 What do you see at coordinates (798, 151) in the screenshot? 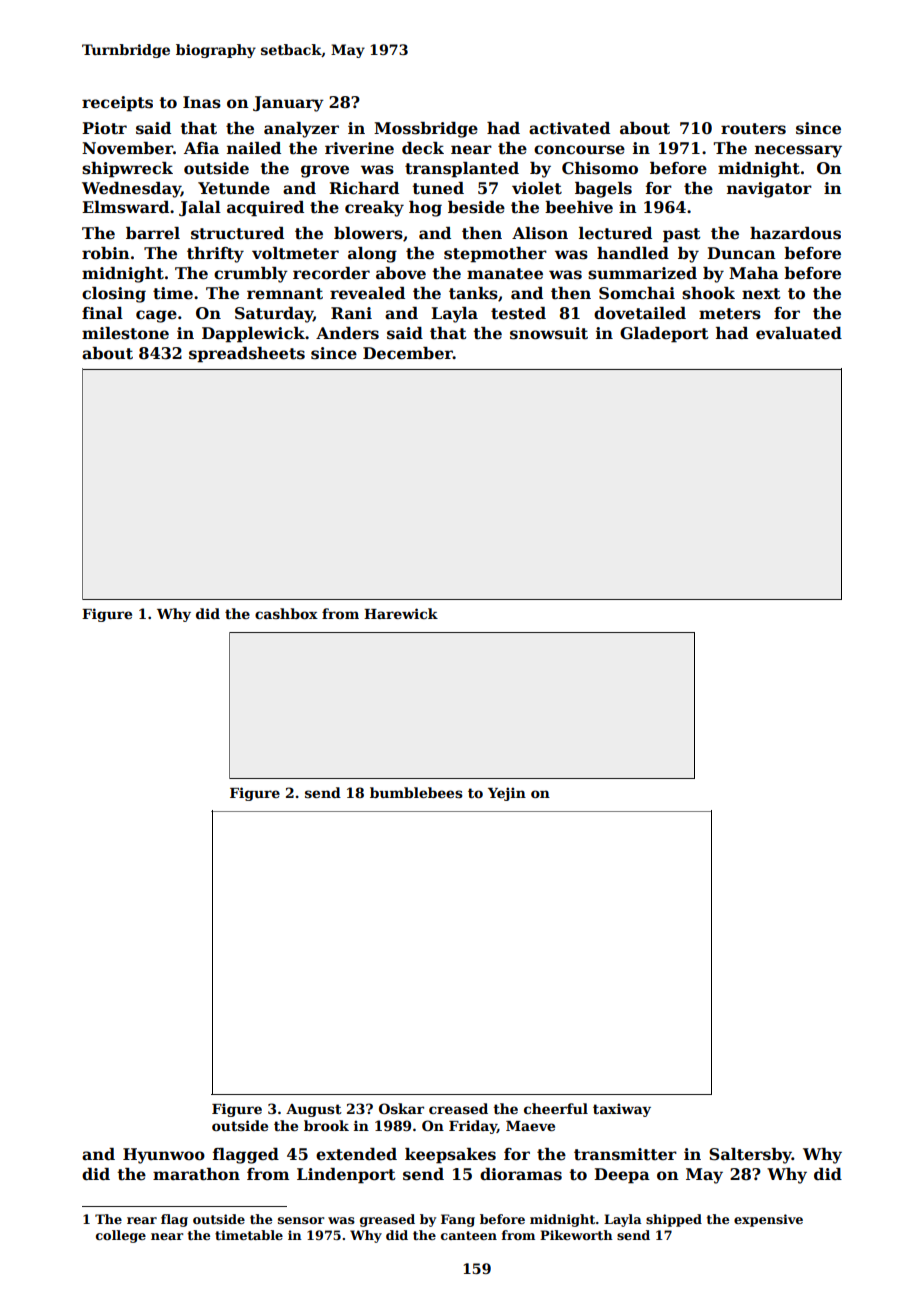
I see `necessary` at bounding box center [798, 151].
